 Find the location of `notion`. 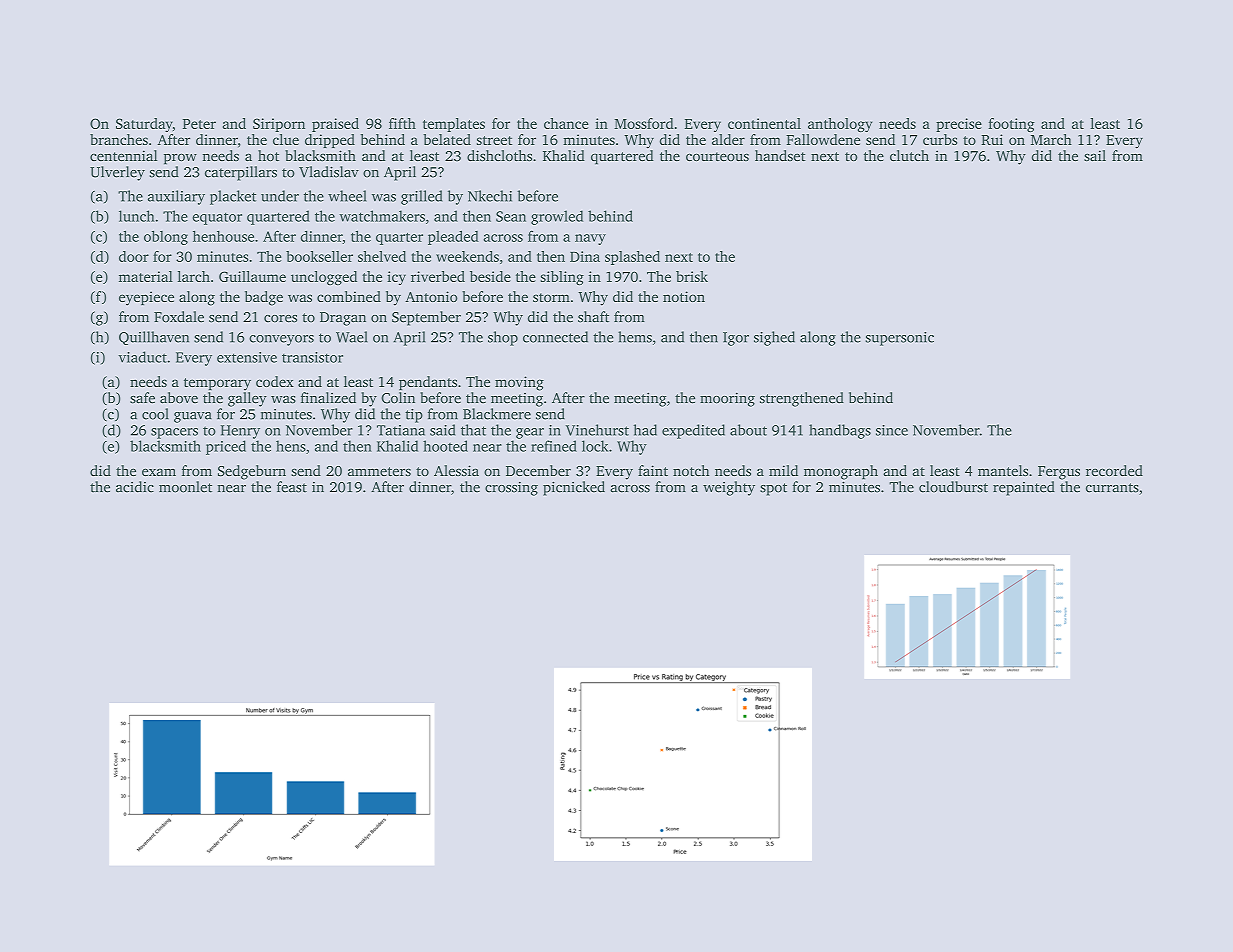

notion is located at coordinates (684, 296).
